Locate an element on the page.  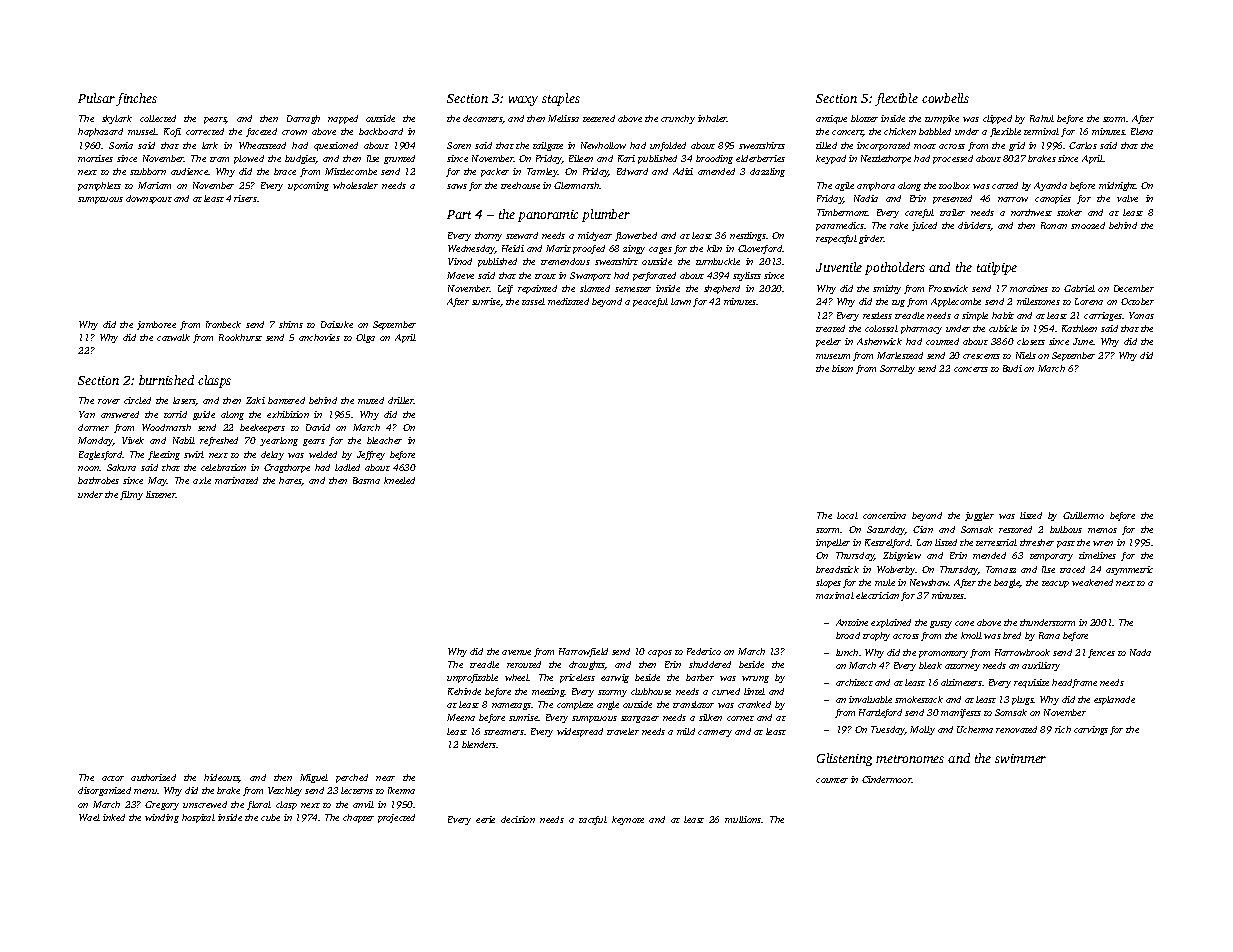
Miguel is located at coordinates (314, 778).
